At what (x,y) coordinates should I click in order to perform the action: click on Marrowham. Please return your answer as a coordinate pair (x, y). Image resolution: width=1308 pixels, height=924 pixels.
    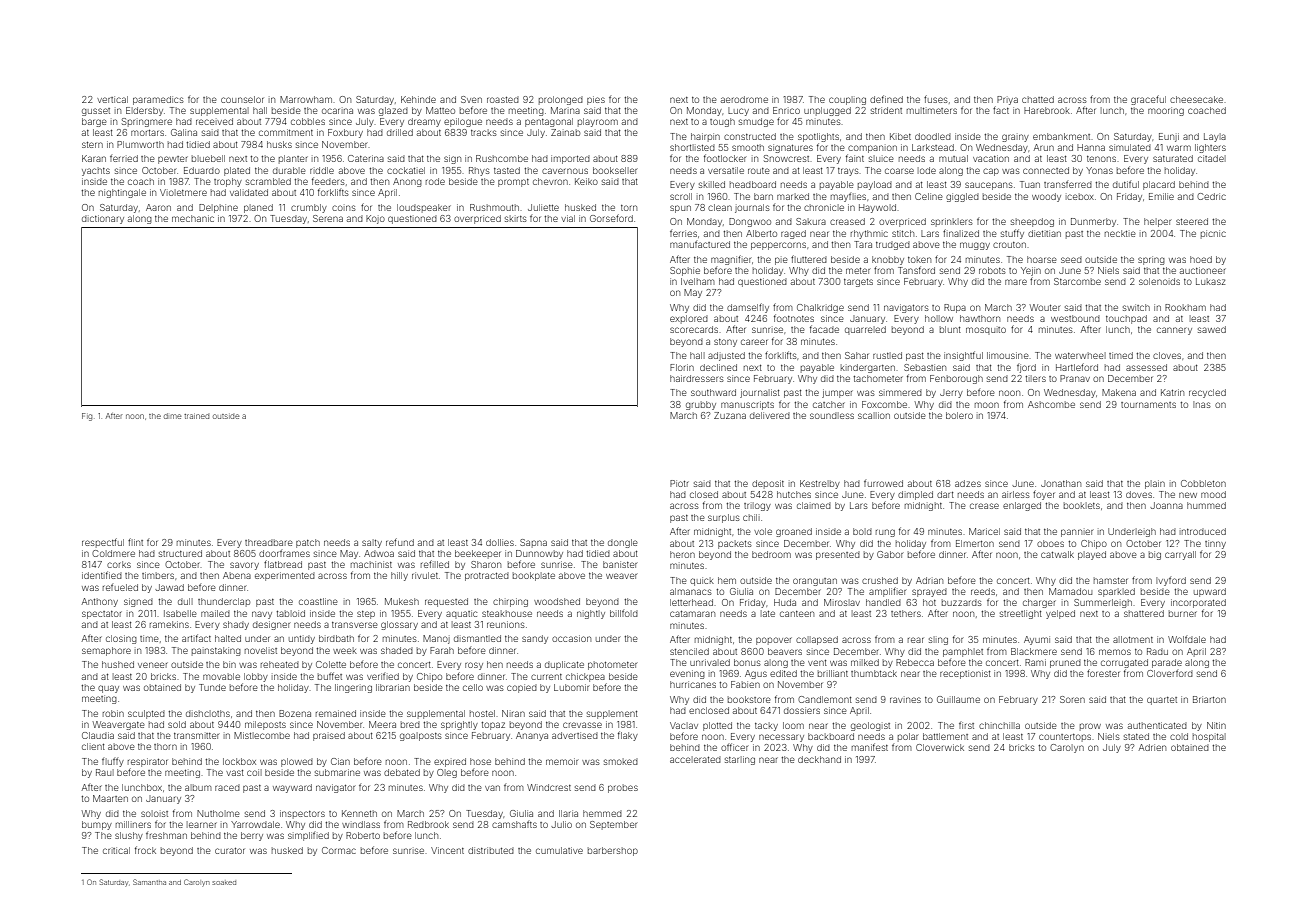
    Looking at the image, I should click on (306, 99).
